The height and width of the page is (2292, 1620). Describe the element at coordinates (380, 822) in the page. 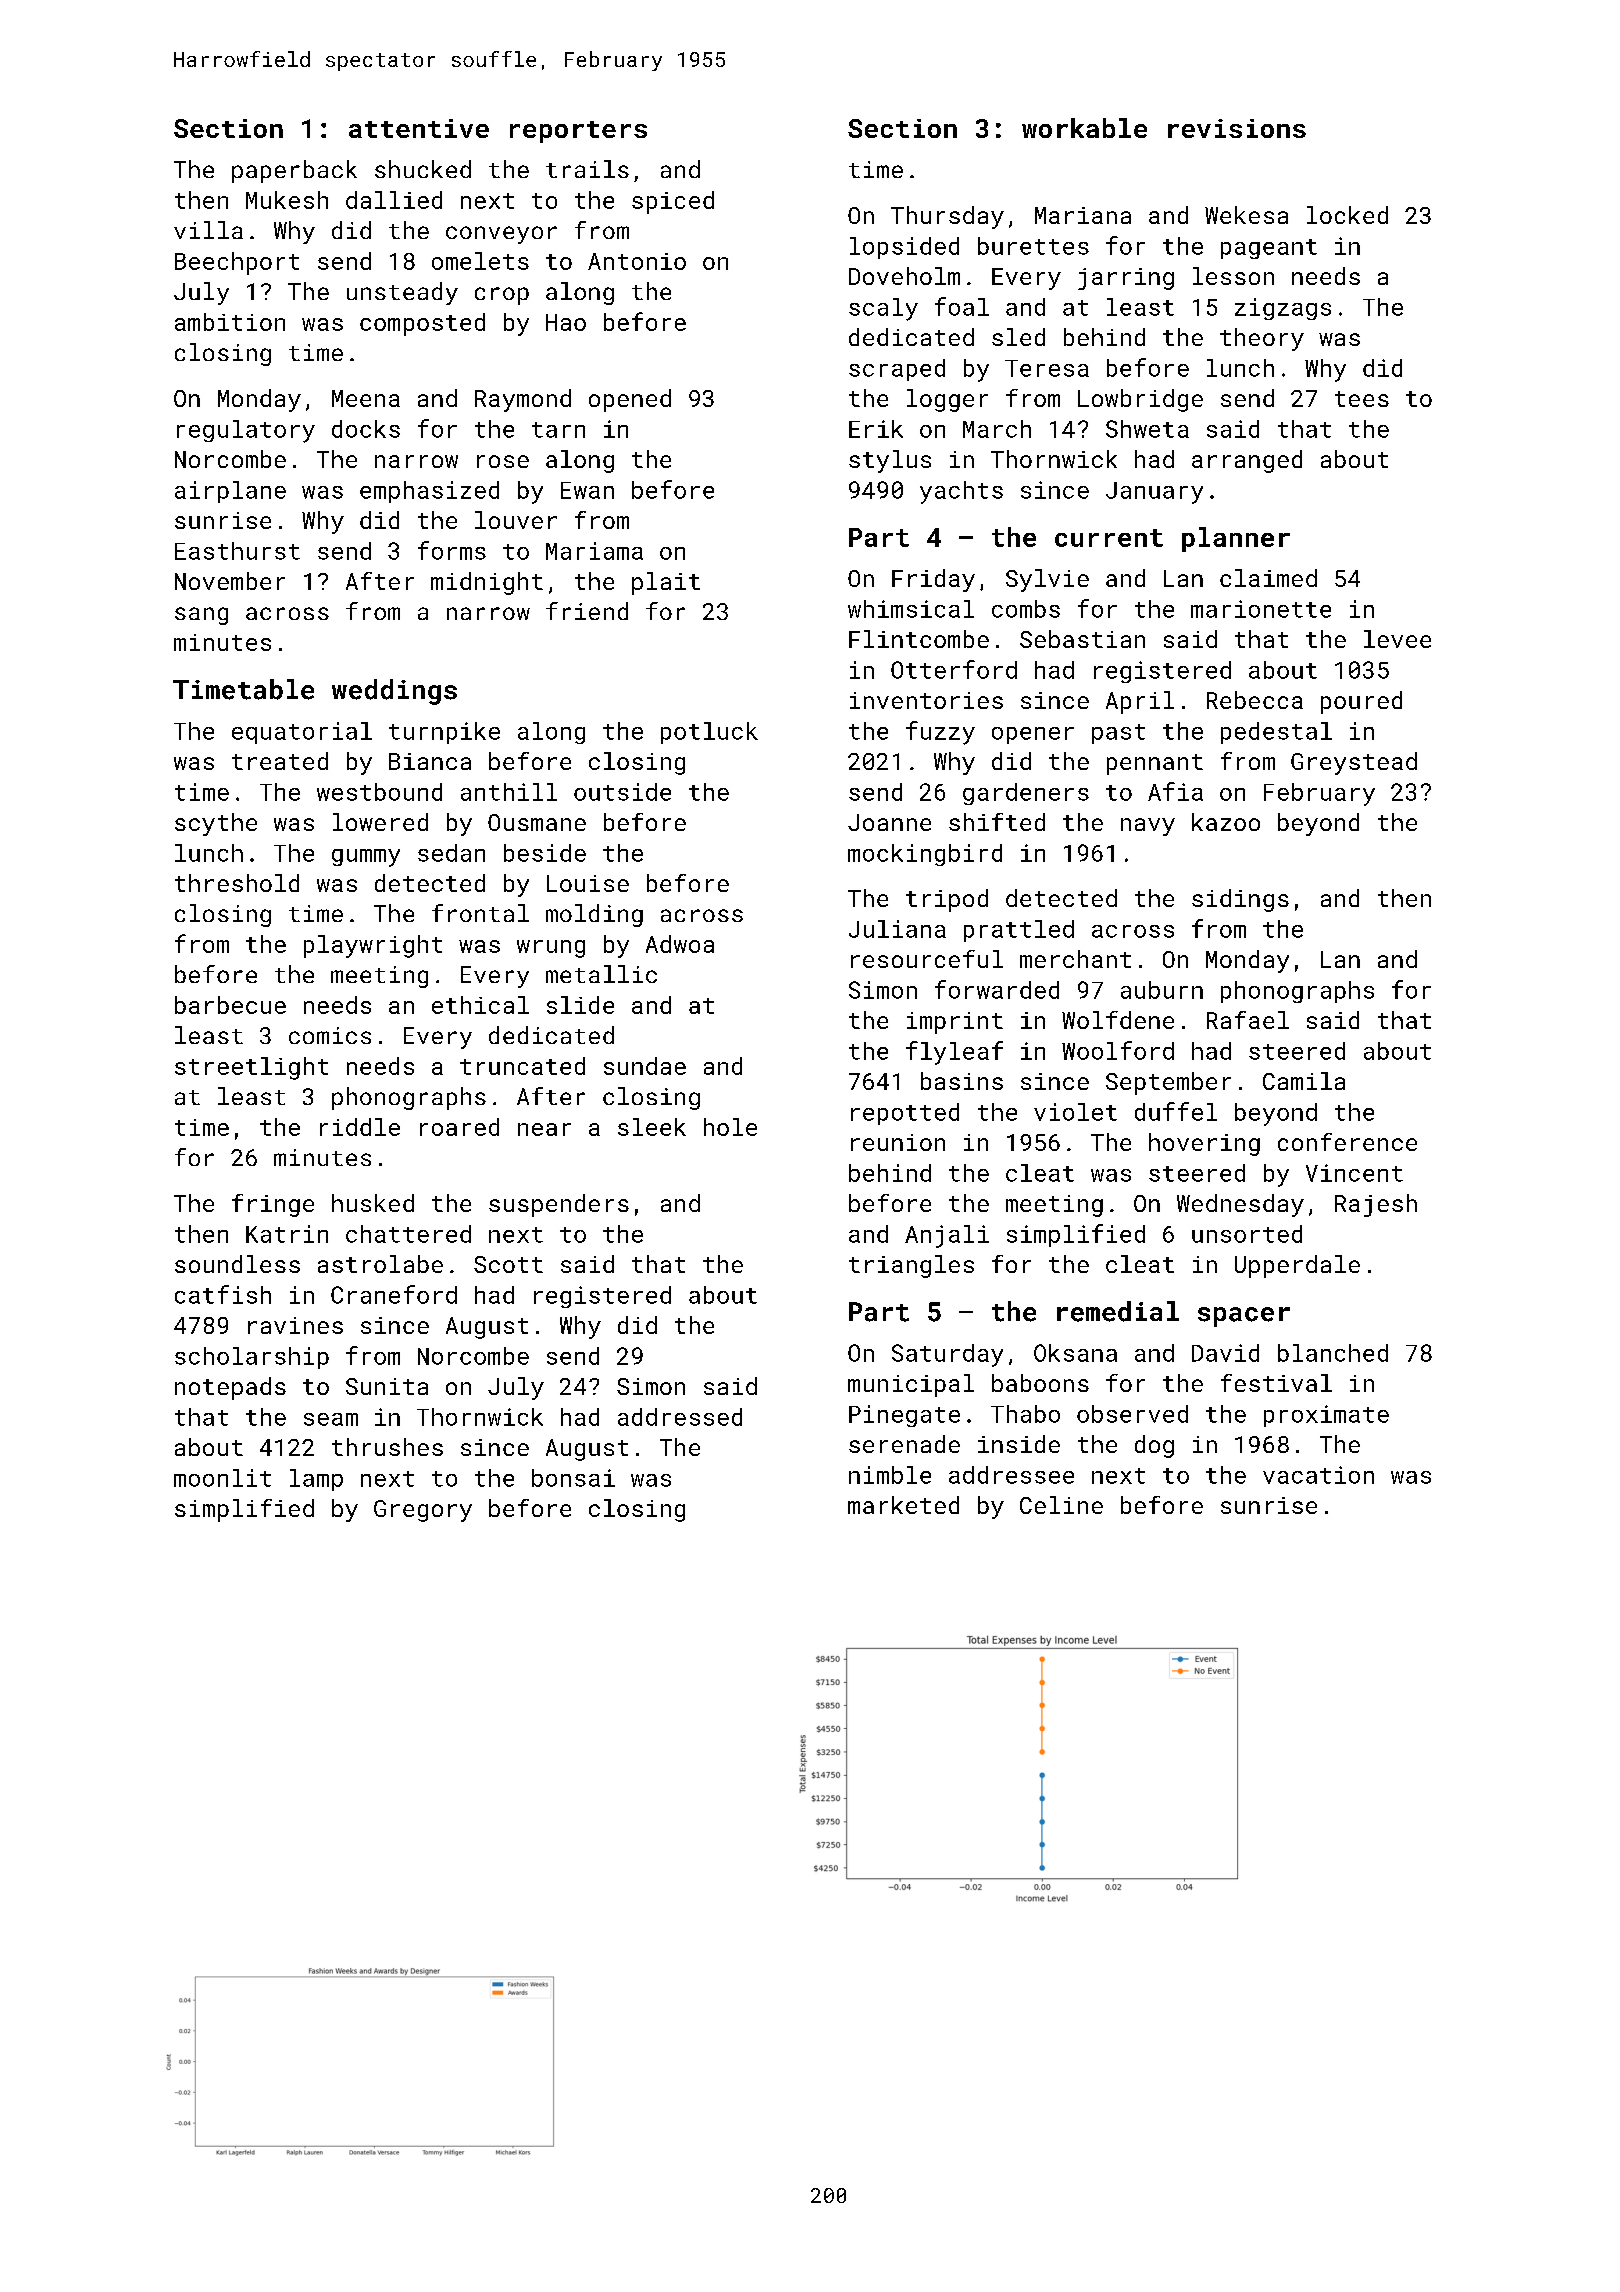

I see `lowered` at that location.
